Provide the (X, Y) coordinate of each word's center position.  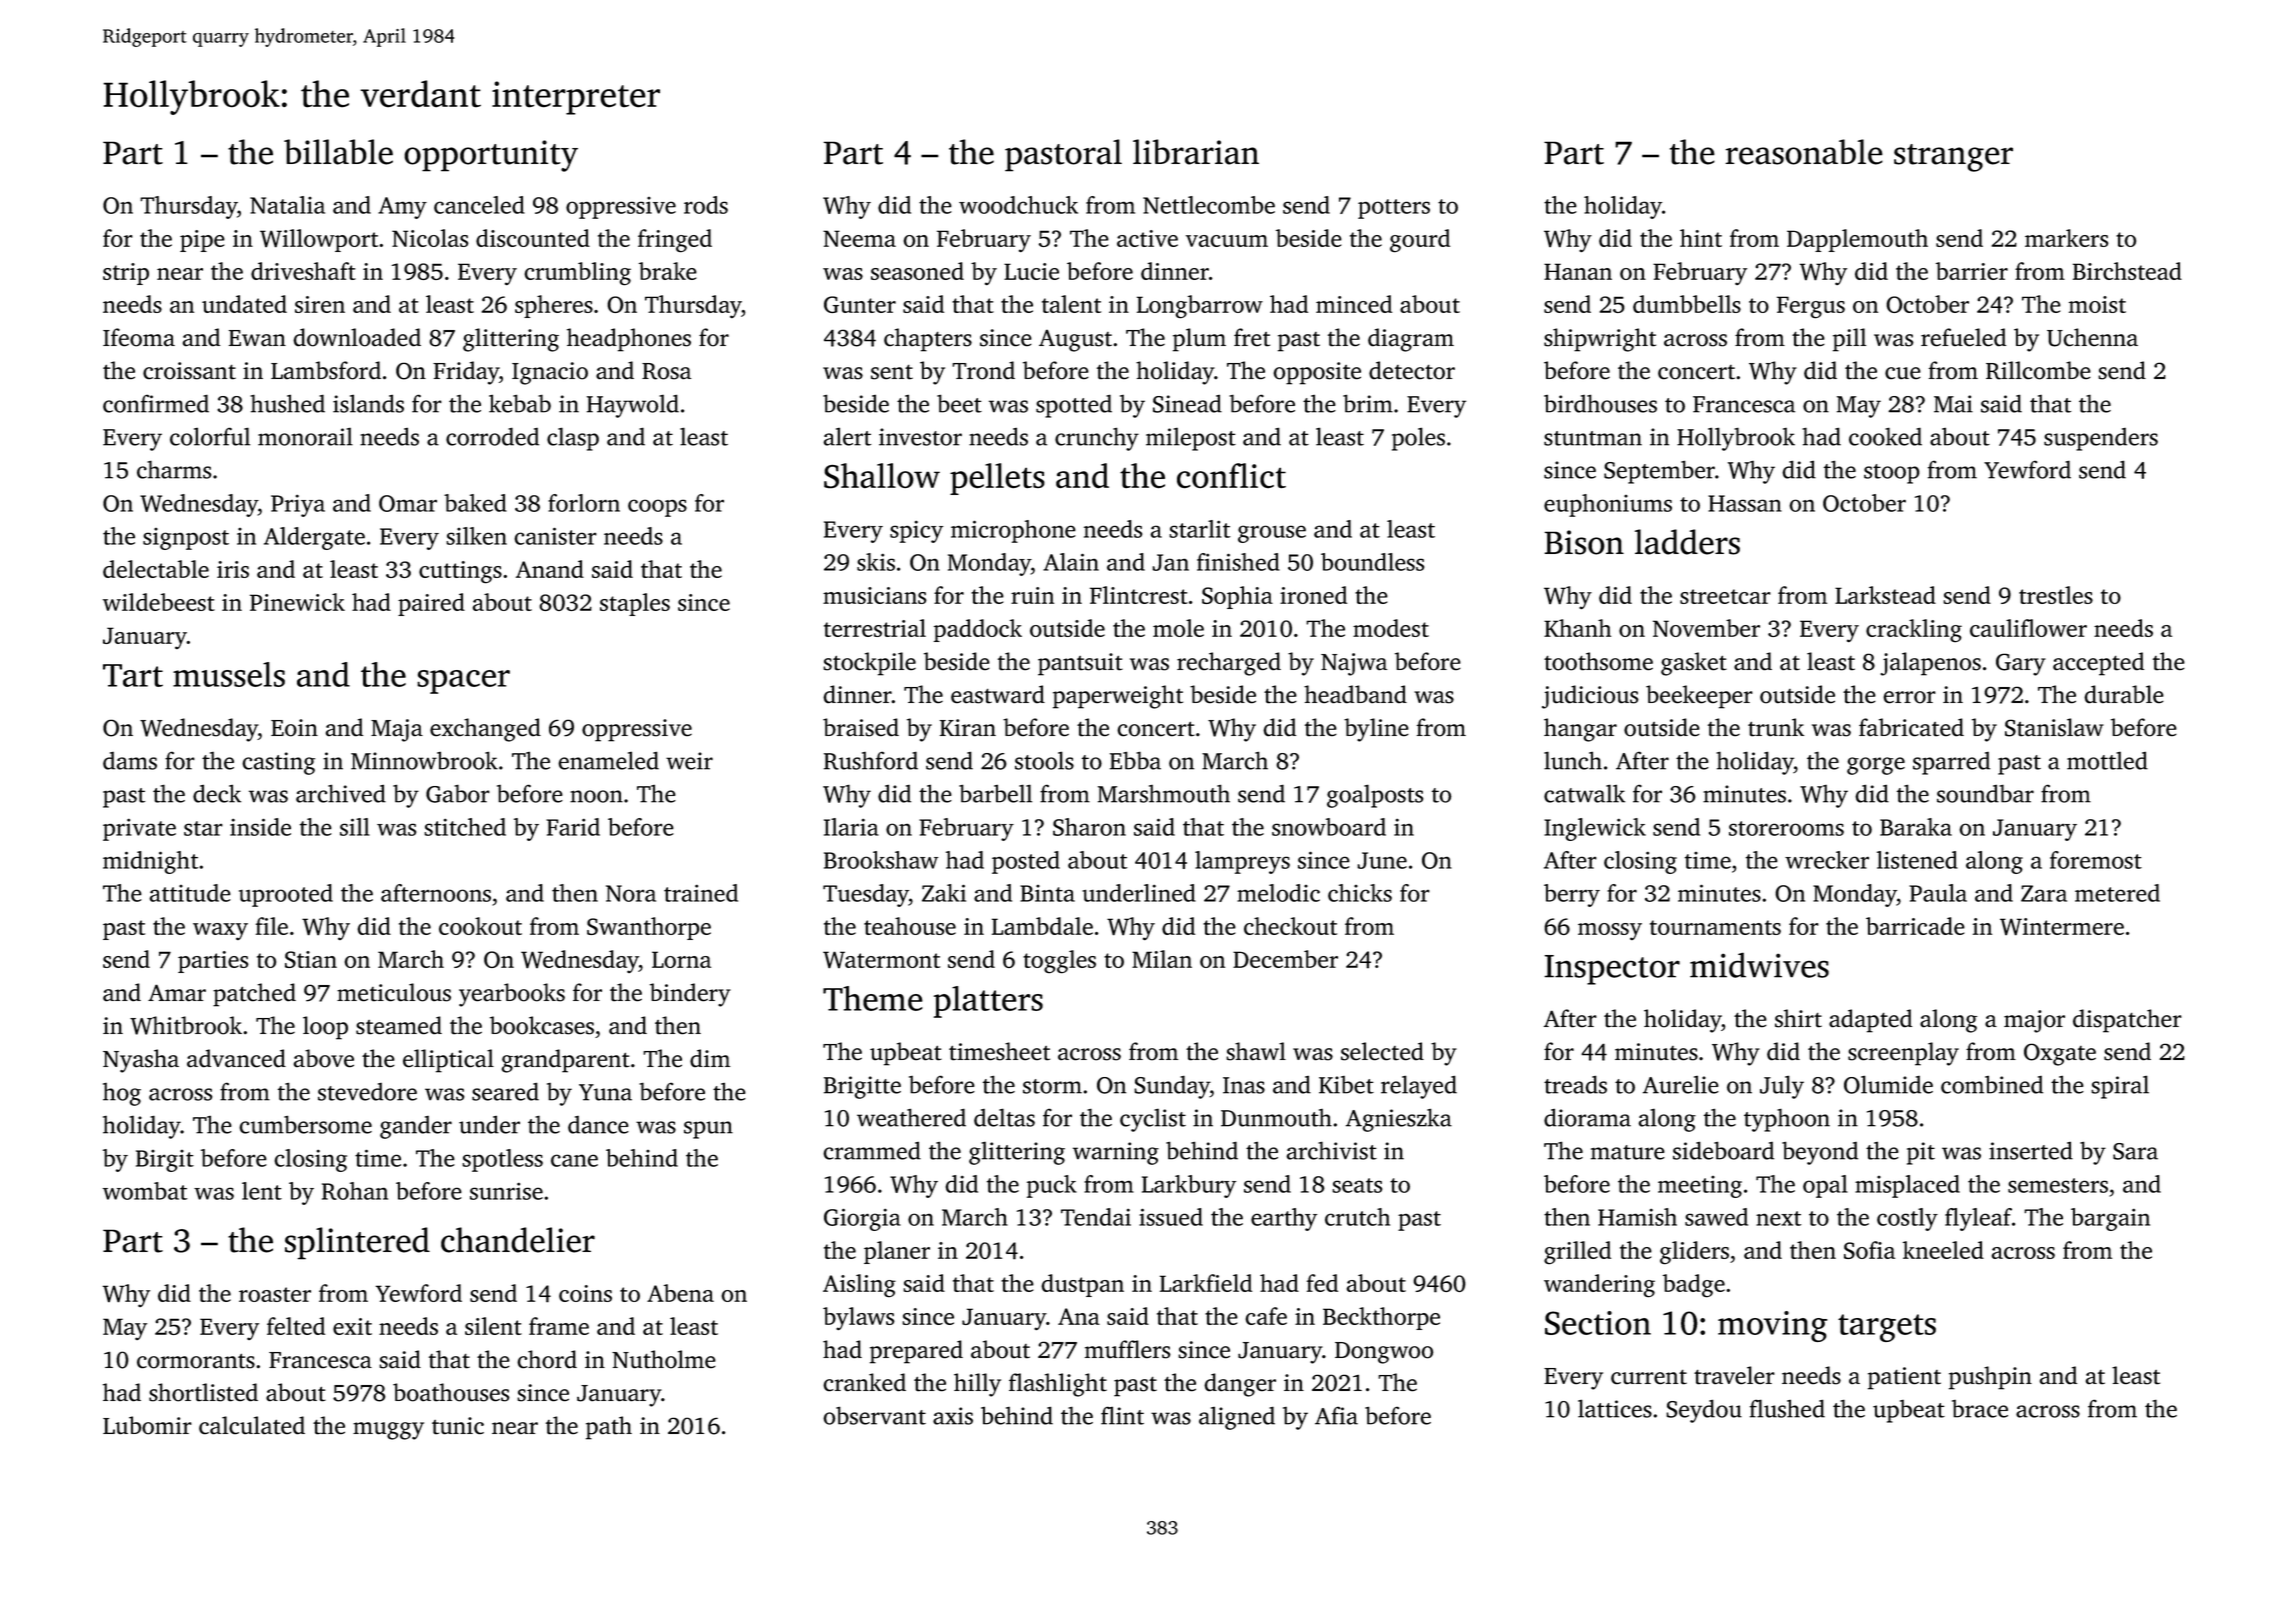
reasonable (1804, 152)
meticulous (394, 992)
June (1382, 860)
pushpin (1990, 1378)
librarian (1196, 152)
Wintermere (2062, 927)
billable (338, 152)
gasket (1694, 664)
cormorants (196, 1361)
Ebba (1135, 760)
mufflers (1128, 1349)
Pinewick (297, 602)
